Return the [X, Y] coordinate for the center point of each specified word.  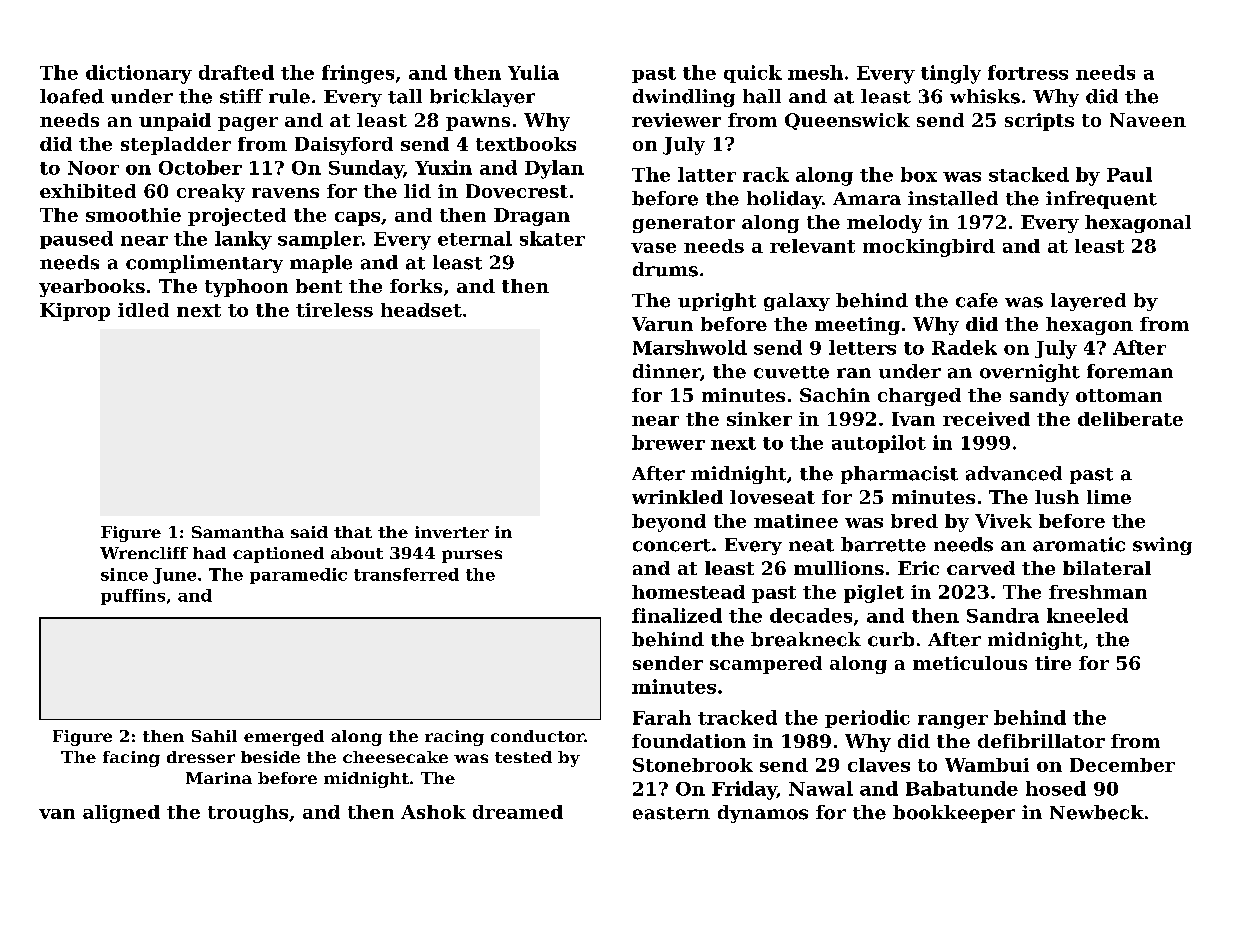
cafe [977, 300]
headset [421, 310]
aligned [121, 814]
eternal [475, 238]
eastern [671, 813]
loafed [72, 96]
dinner [666, 371]
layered [1088, 302]
